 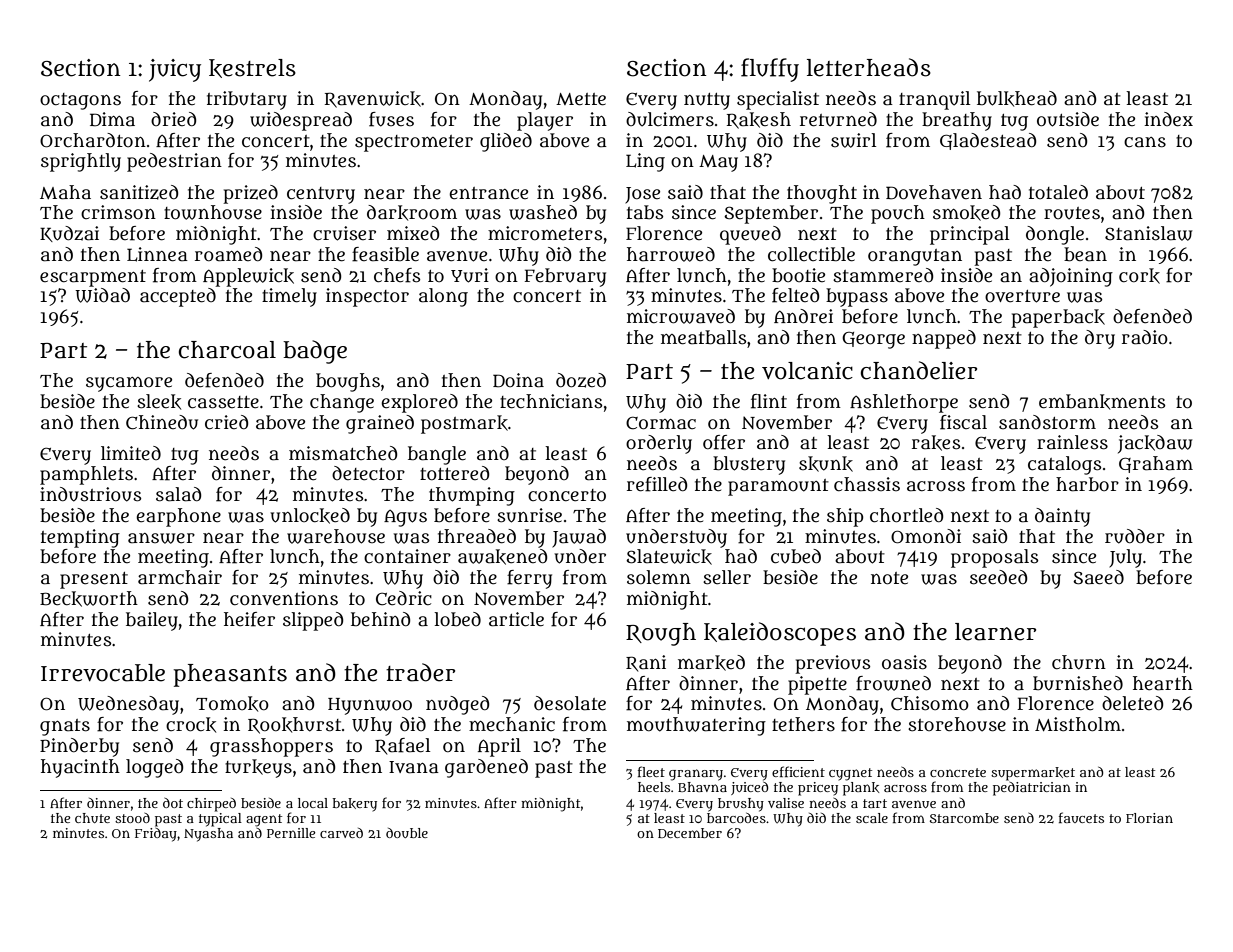 What do you see at coordinates (770, 70) in the image?
I see `fluffy` at bounding box center [770, 70].
